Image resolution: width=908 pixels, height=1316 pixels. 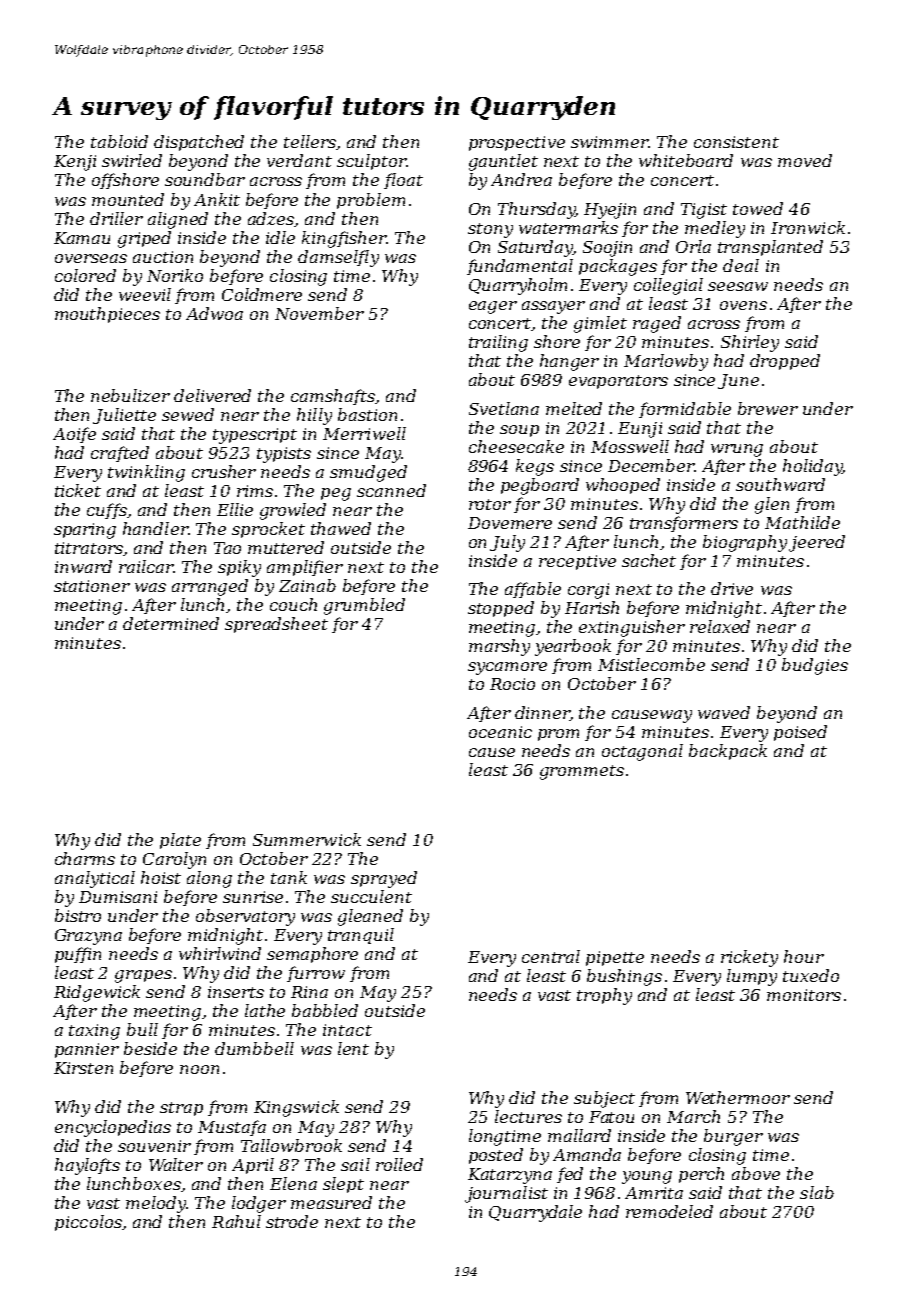 I want to click on marshy, so click(x=499, y=647).
